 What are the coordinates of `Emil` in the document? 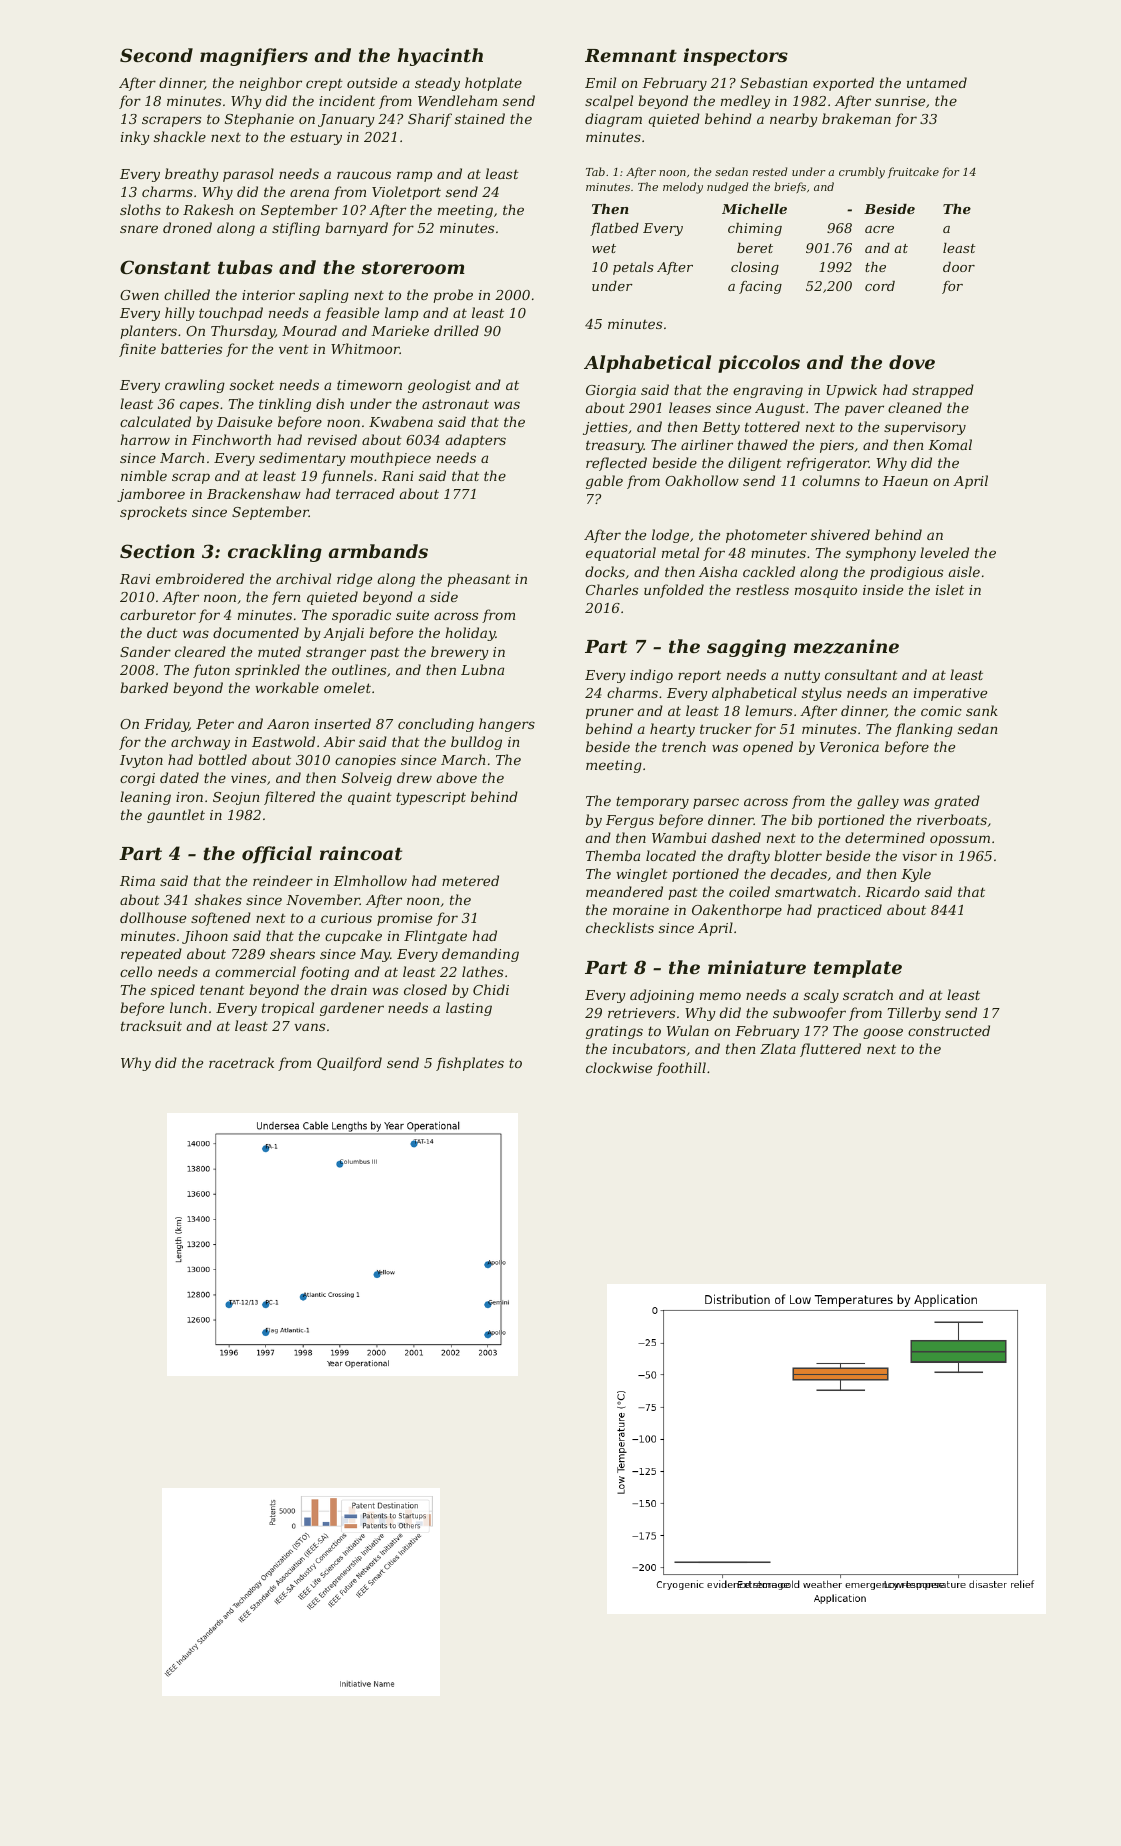 It's located at (600, 82).
